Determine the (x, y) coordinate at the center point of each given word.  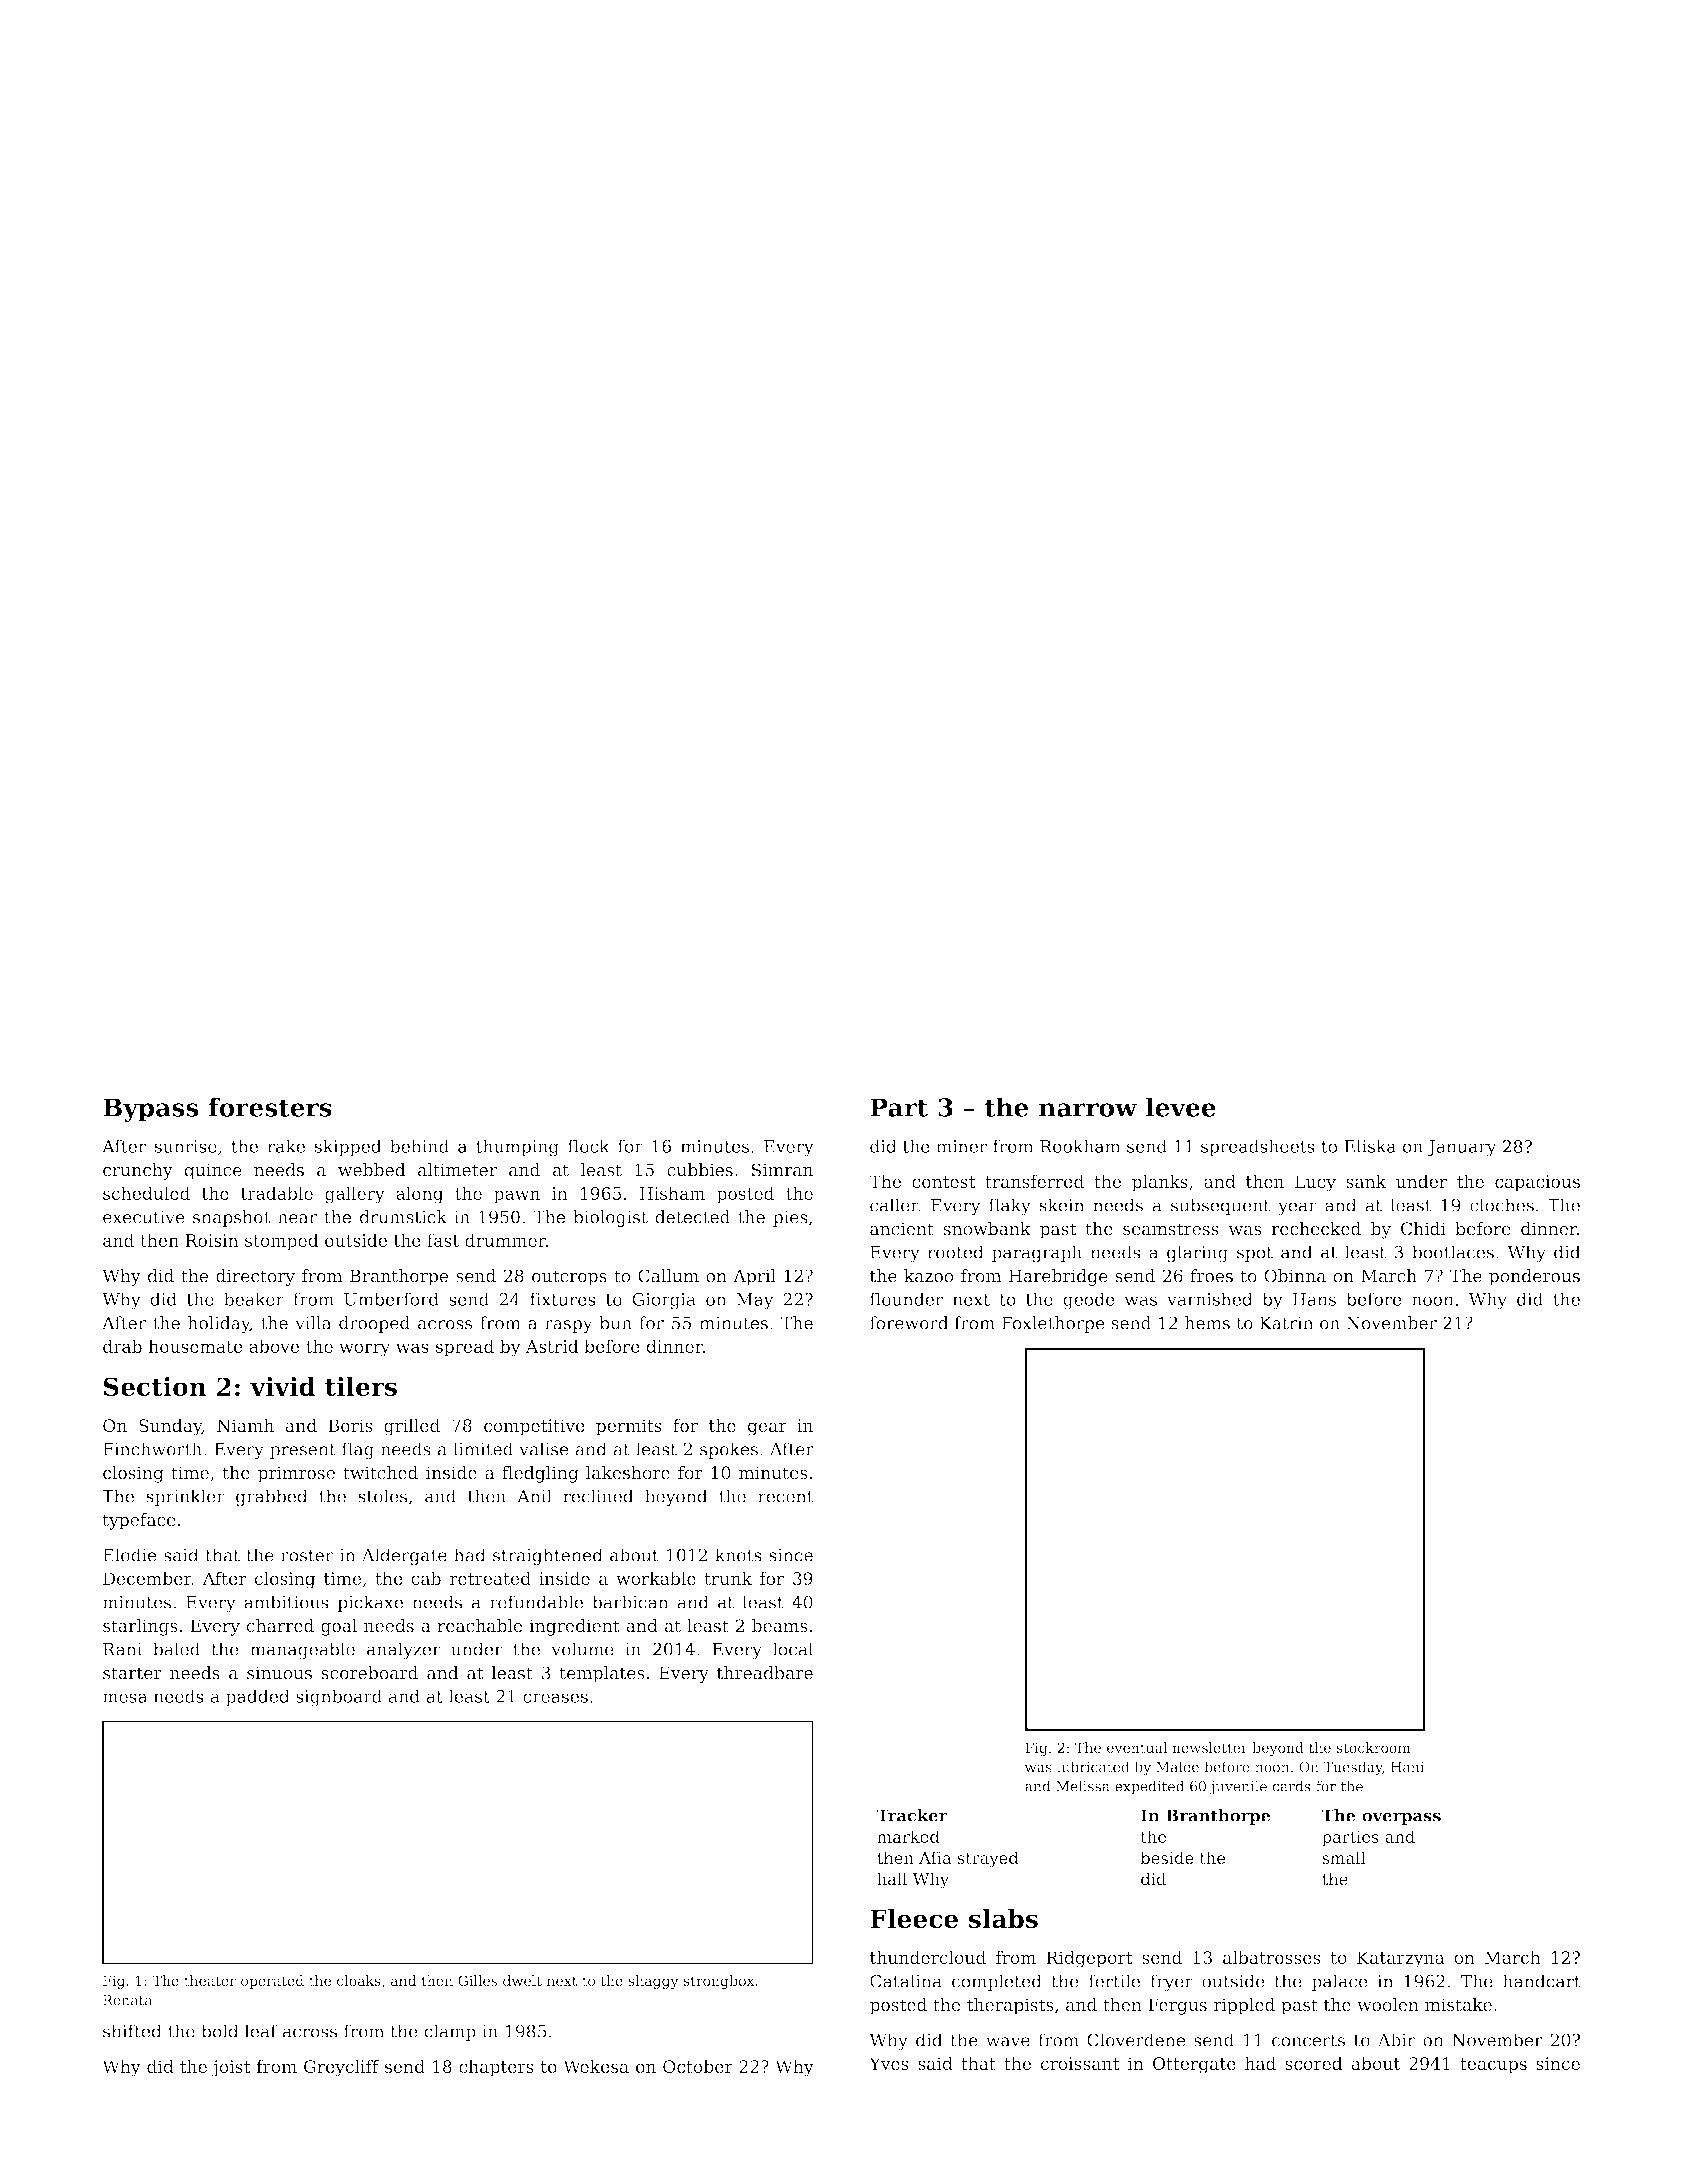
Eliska (1370, 1146)
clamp (450, 2032)
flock (589, 1146)
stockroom (1374, 1747)
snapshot (232, 1218)
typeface (139, 1521)
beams (780, 1625)
